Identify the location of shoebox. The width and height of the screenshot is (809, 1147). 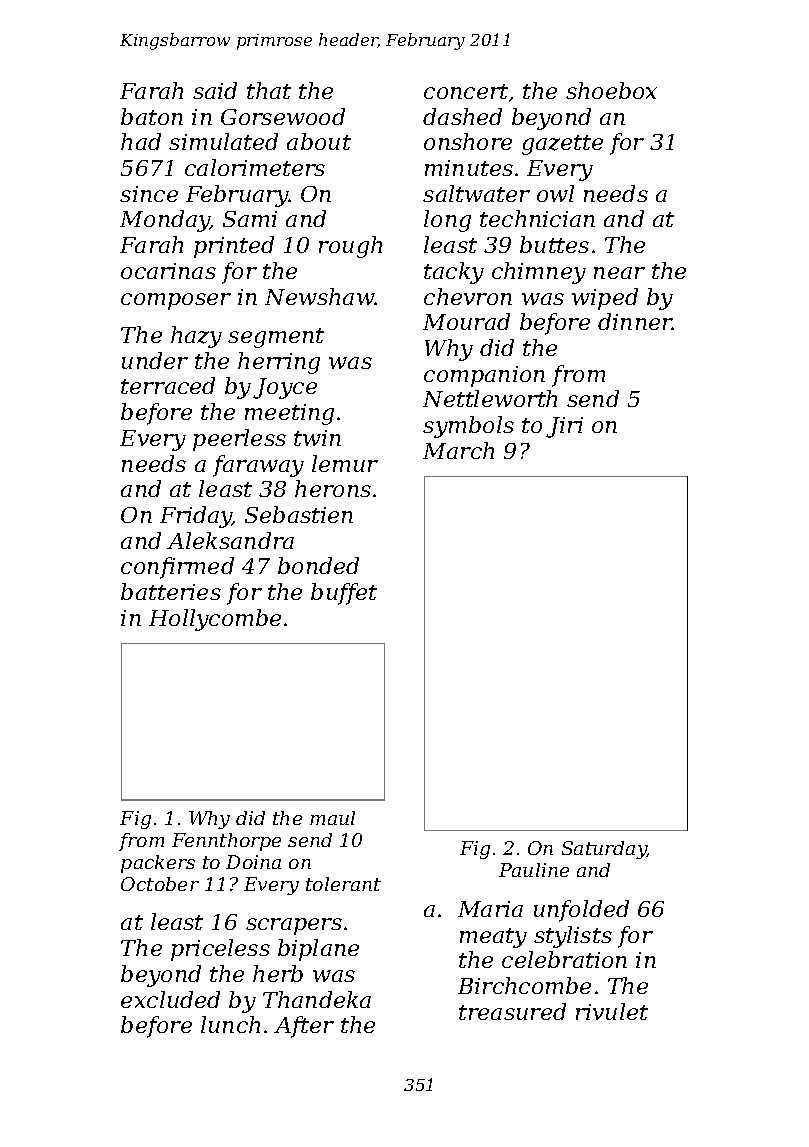
(611, 90).
